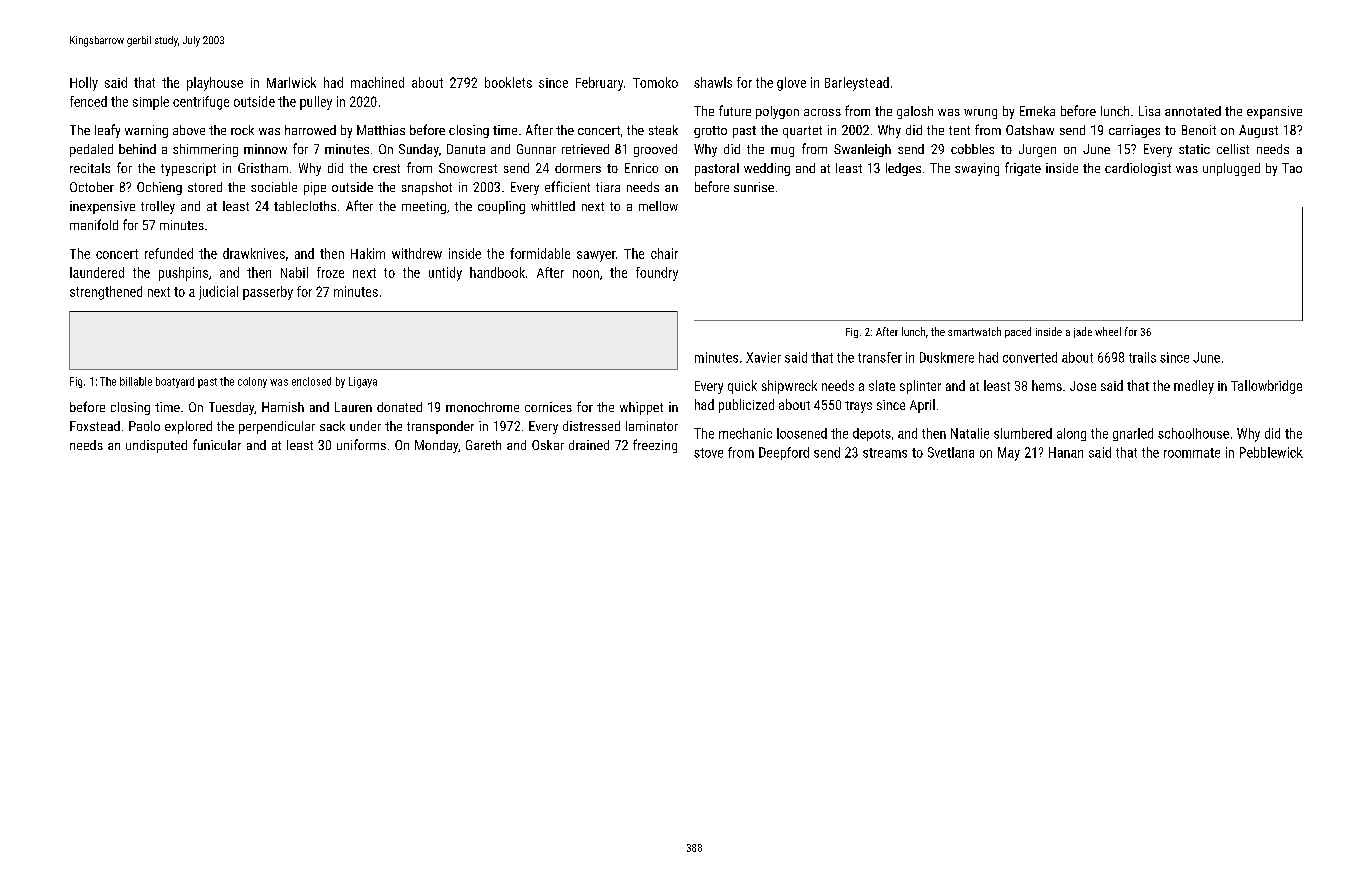  I want to click on efficient, so click(567, 186).
